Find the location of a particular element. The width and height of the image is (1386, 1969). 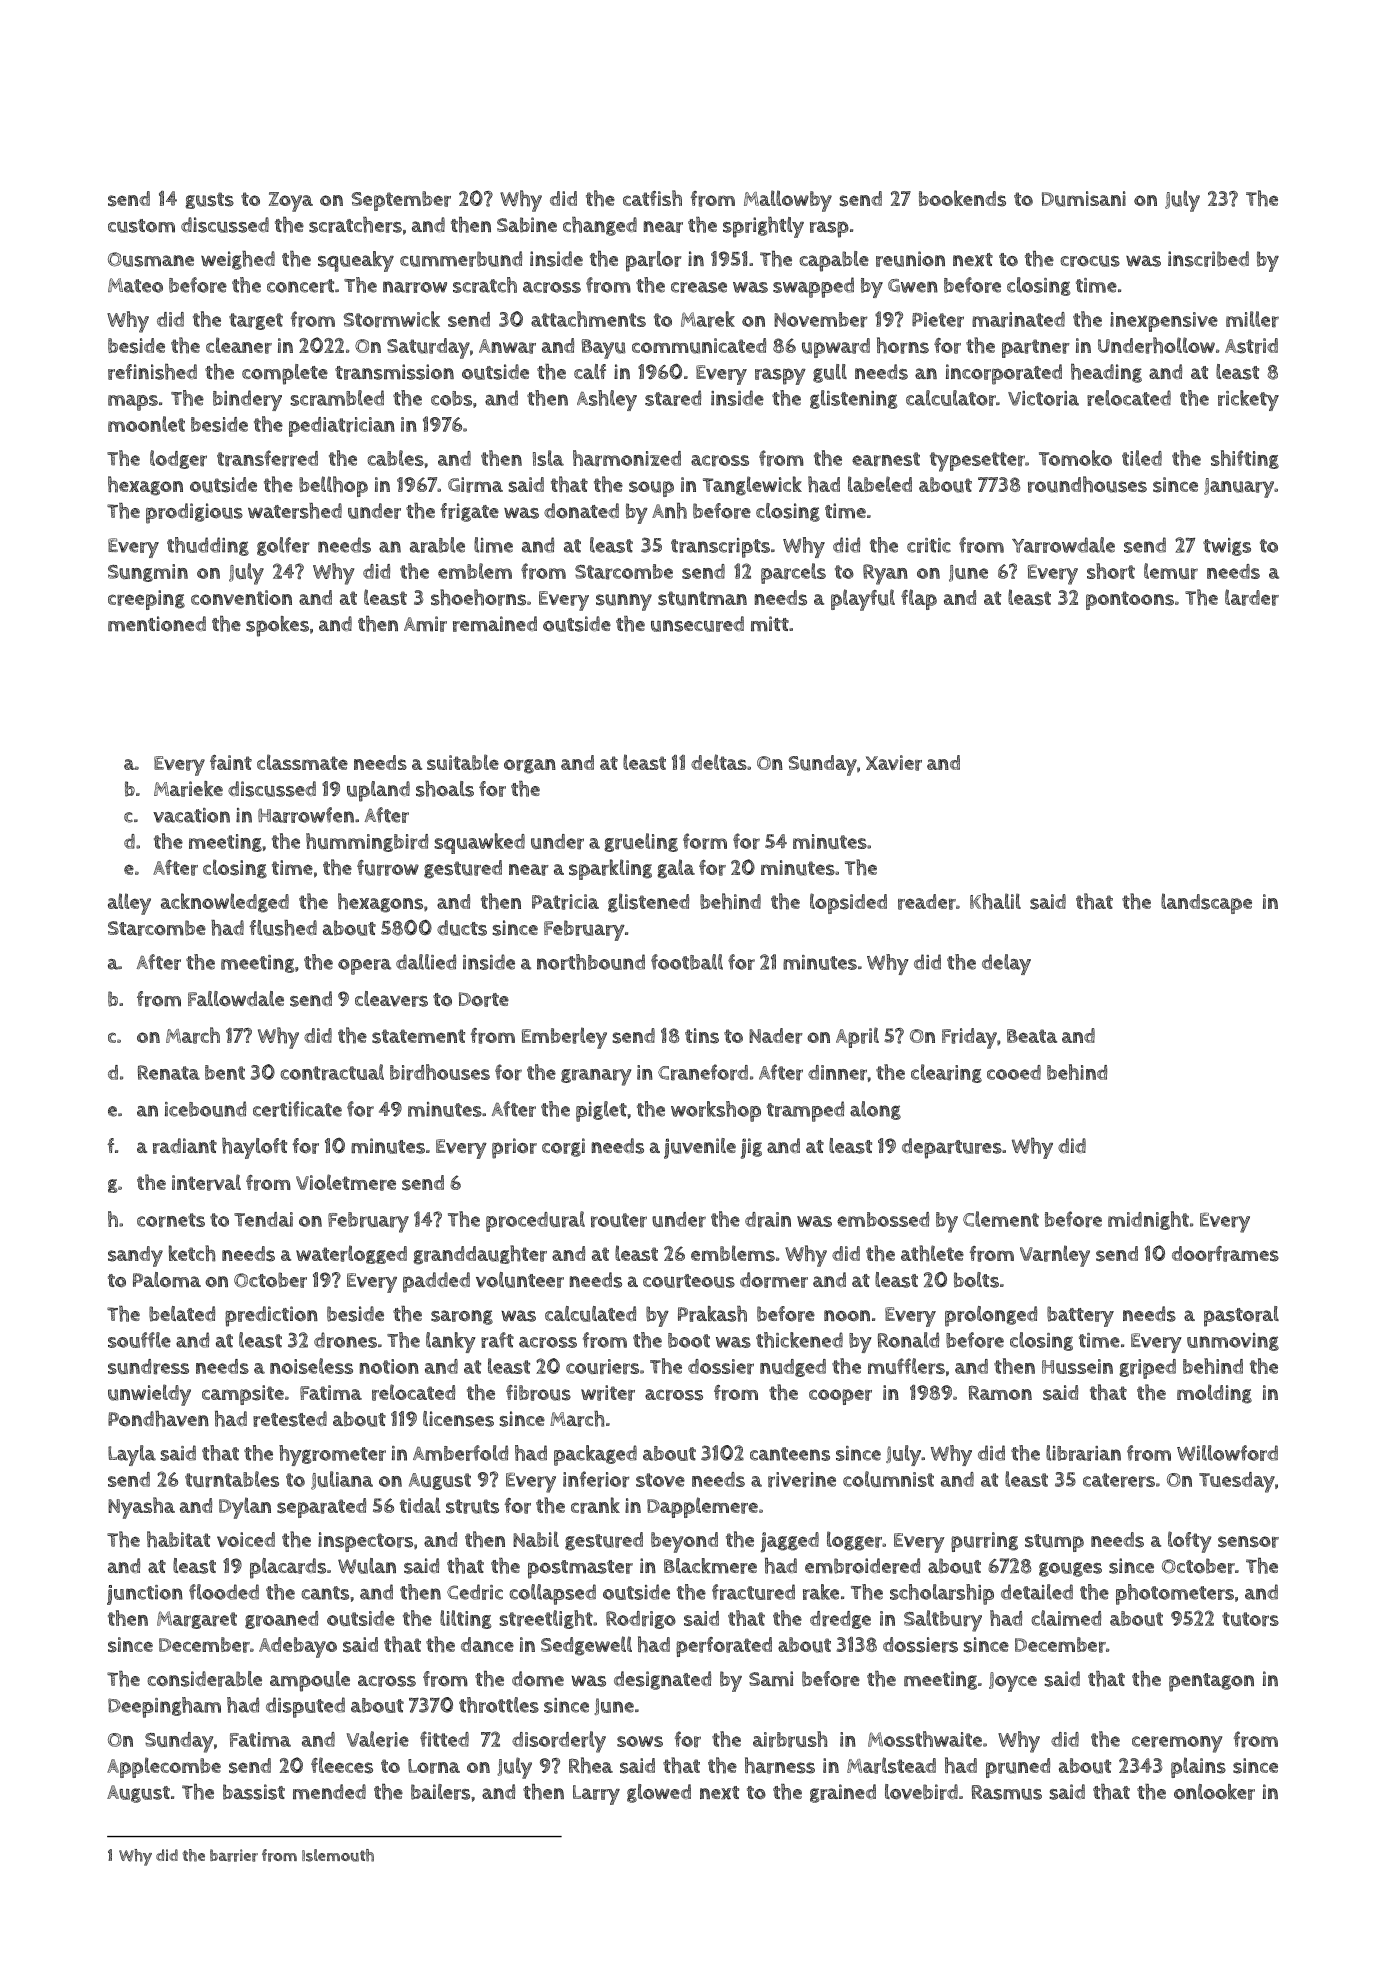

Deepingham is located at coordinates (164, 1707).
